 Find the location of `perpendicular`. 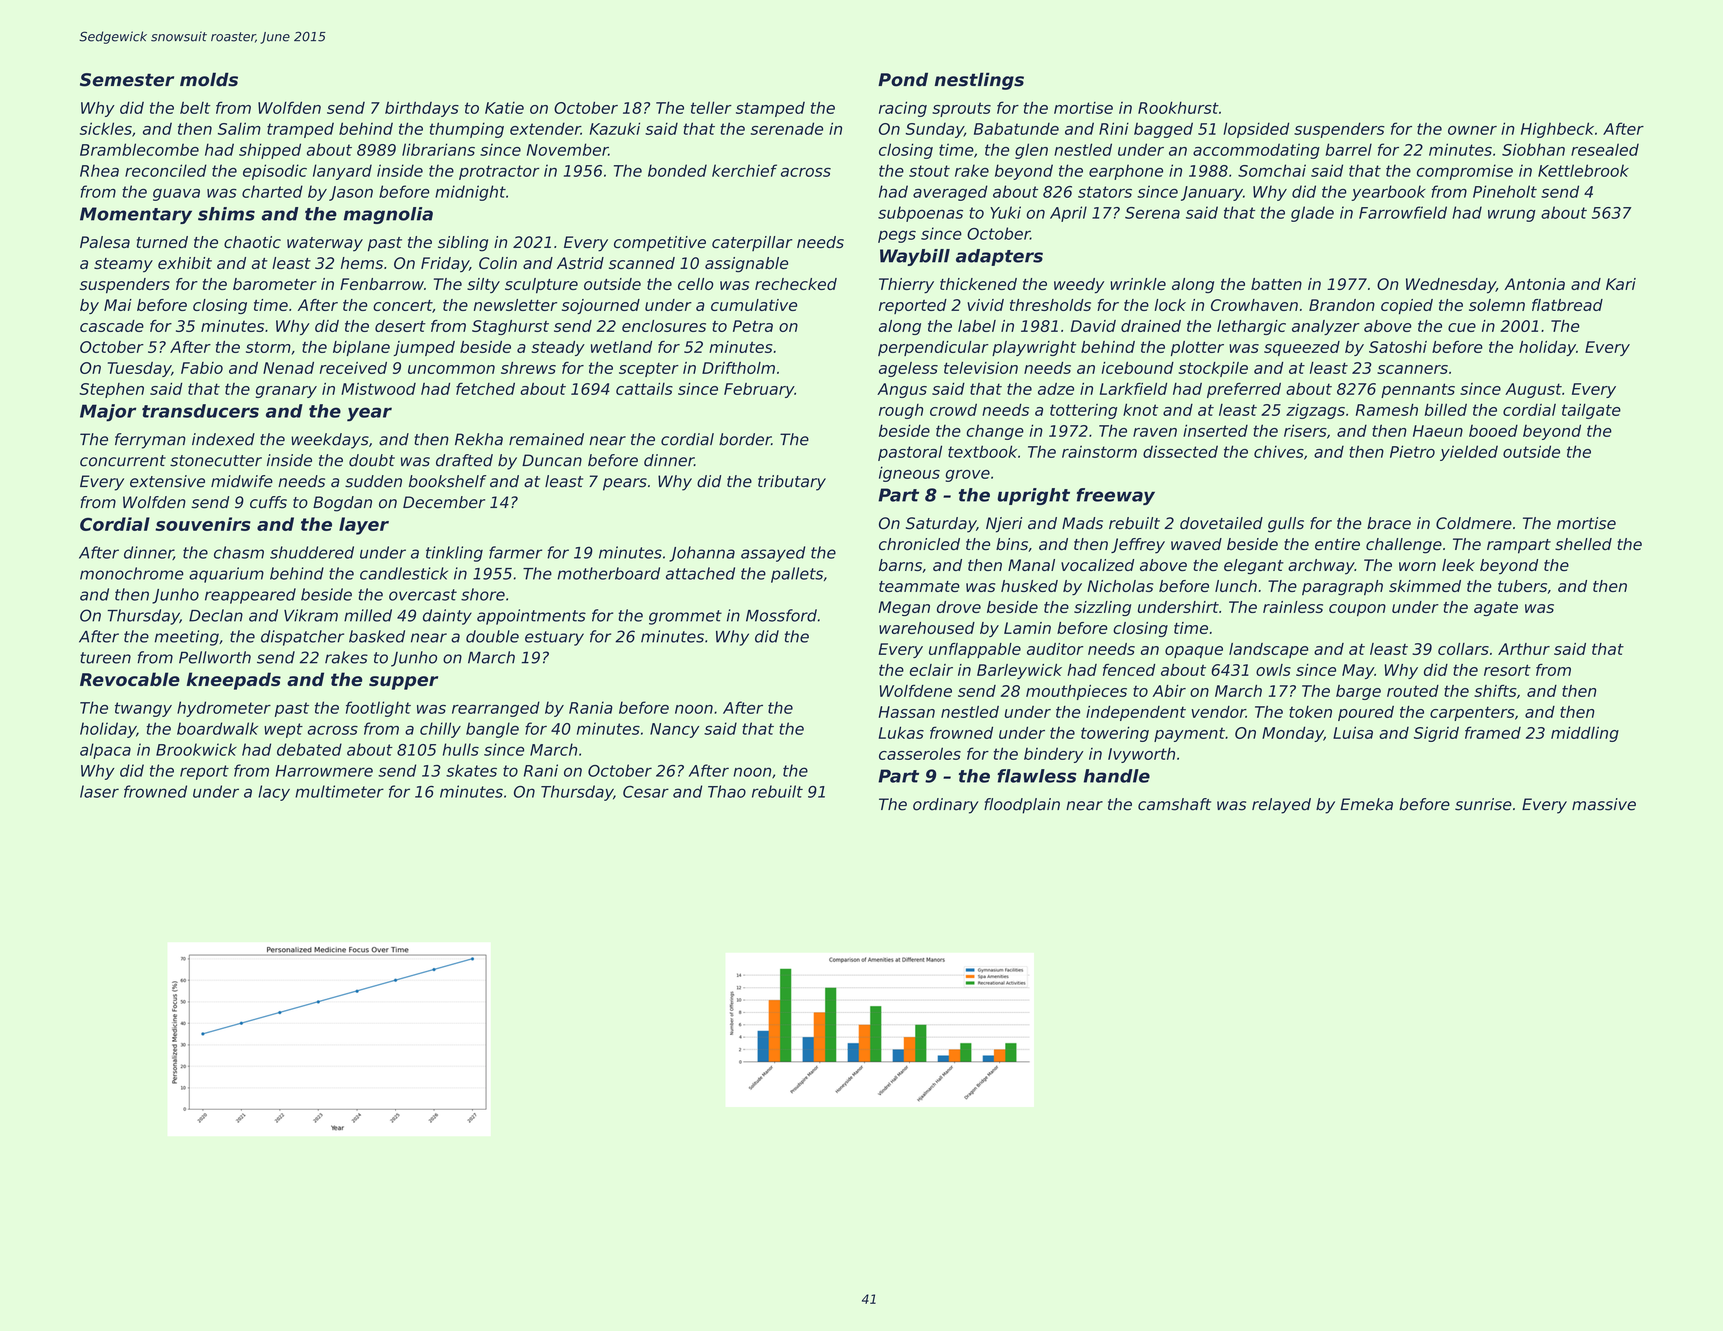

perpendicular is located at coordinates (933, 348).
